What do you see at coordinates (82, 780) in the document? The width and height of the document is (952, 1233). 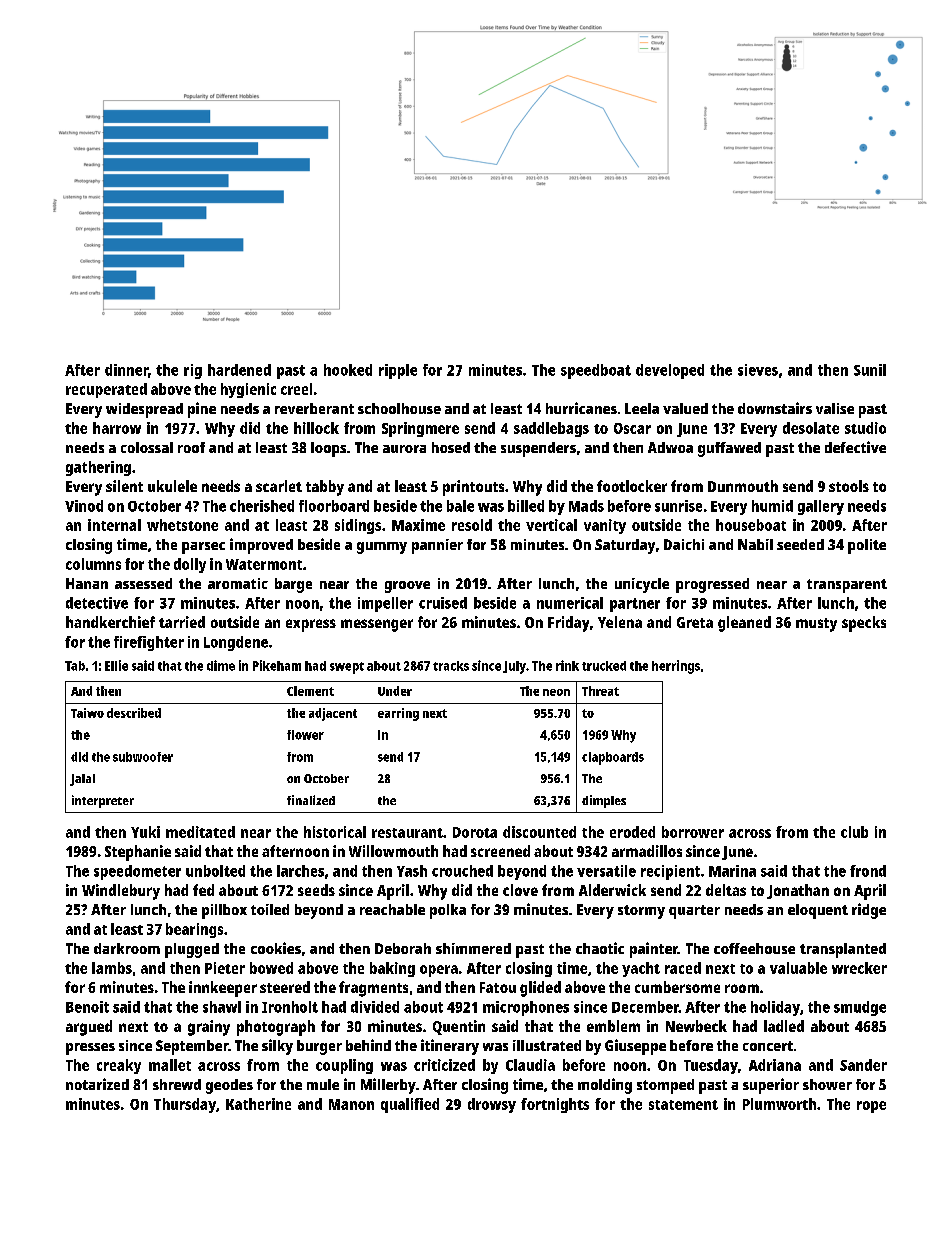 I see `Jalal` at bounding box center [82, 780].
